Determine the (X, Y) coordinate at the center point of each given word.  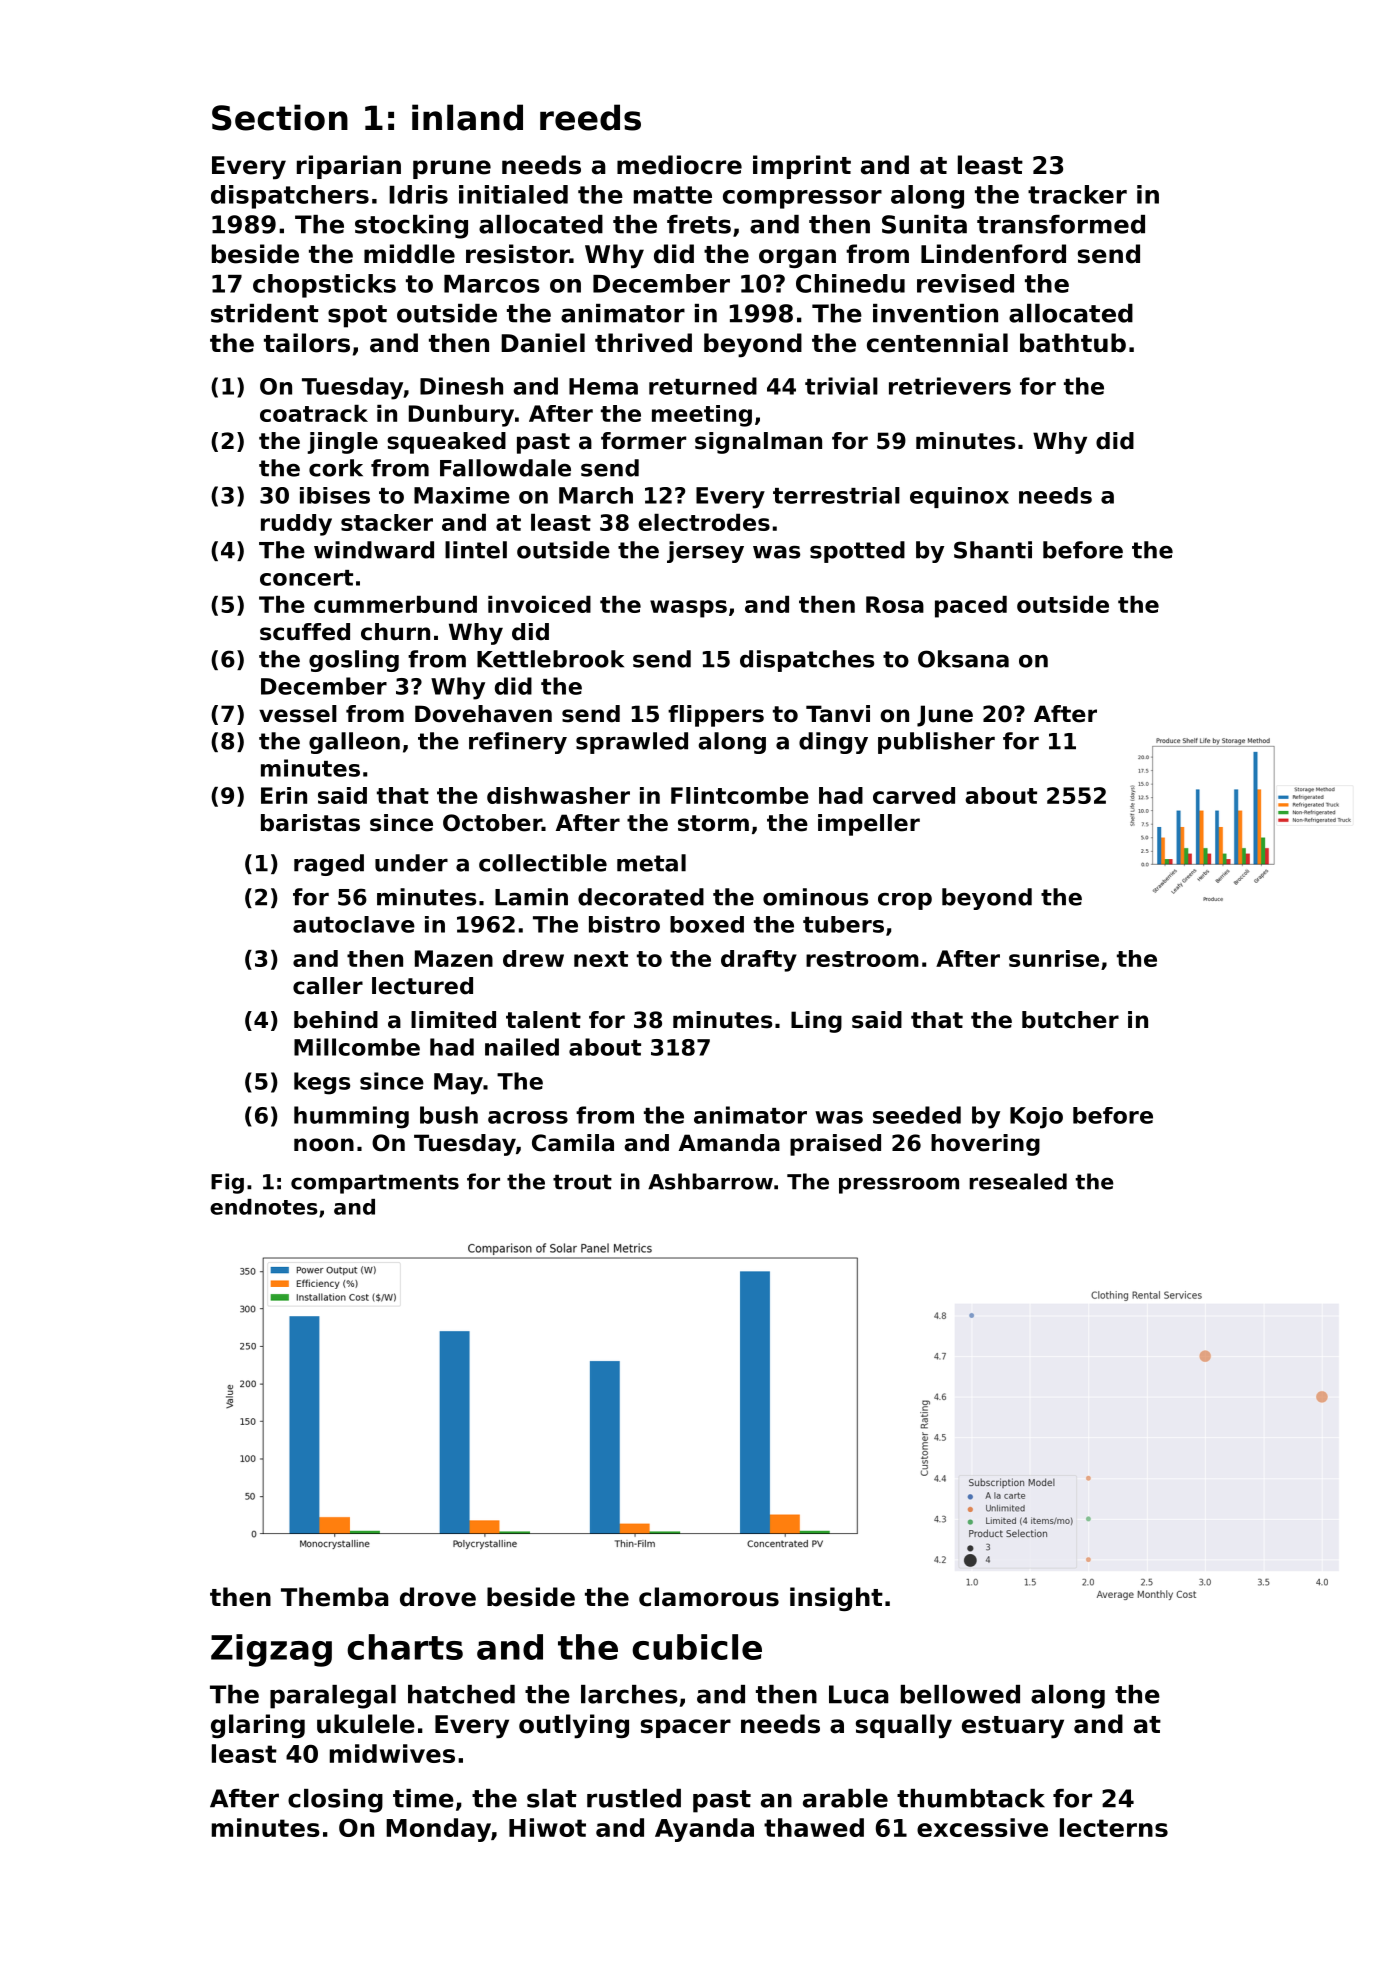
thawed (814, 1827)
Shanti (993, 550)
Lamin (531, 897)
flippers (716, 716)
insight (836, 1599)
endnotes (264, 1207)
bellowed (960, 1694)
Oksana (963, 659)
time (423, 1798)
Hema (603, 386)
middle (409, 254)
